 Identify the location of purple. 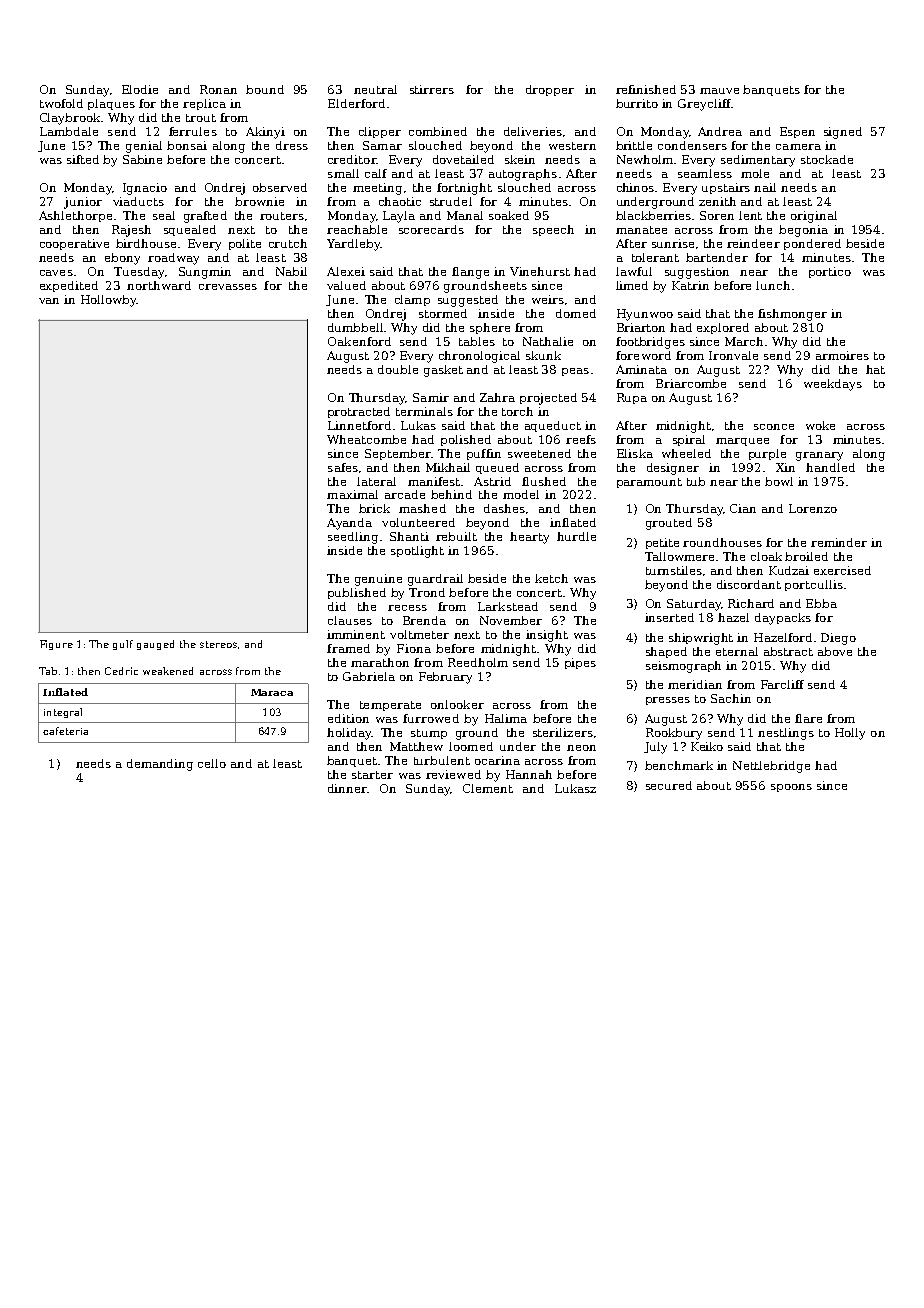
(767, 454).
